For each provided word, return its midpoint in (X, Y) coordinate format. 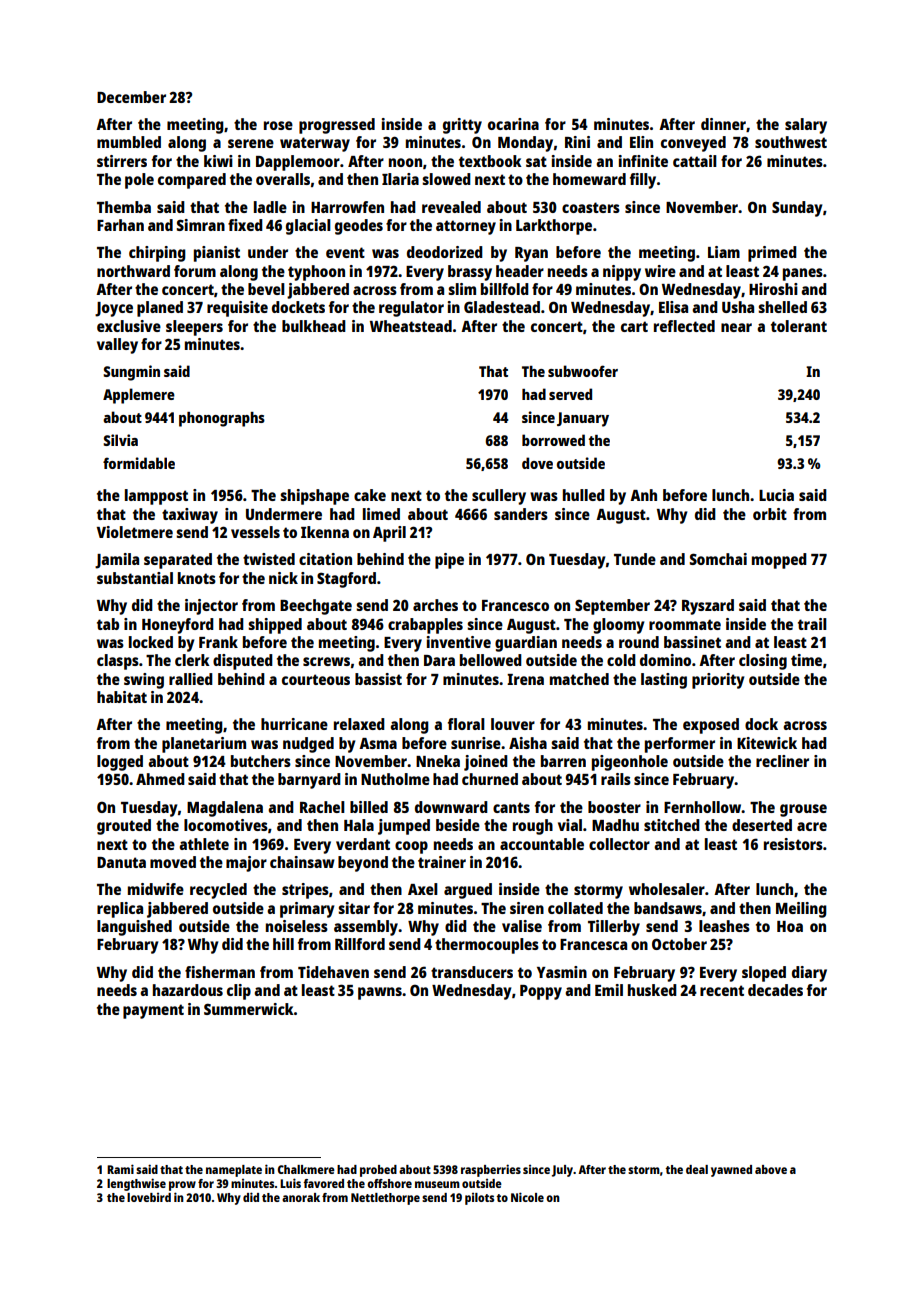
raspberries (491, 1170)
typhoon (316, 273)
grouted (124, 827)
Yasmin (562, 972)
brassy (470, 273)
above (771, 1169)
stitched (672, 825)
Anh (643, 495)
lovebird (149, 1197)
